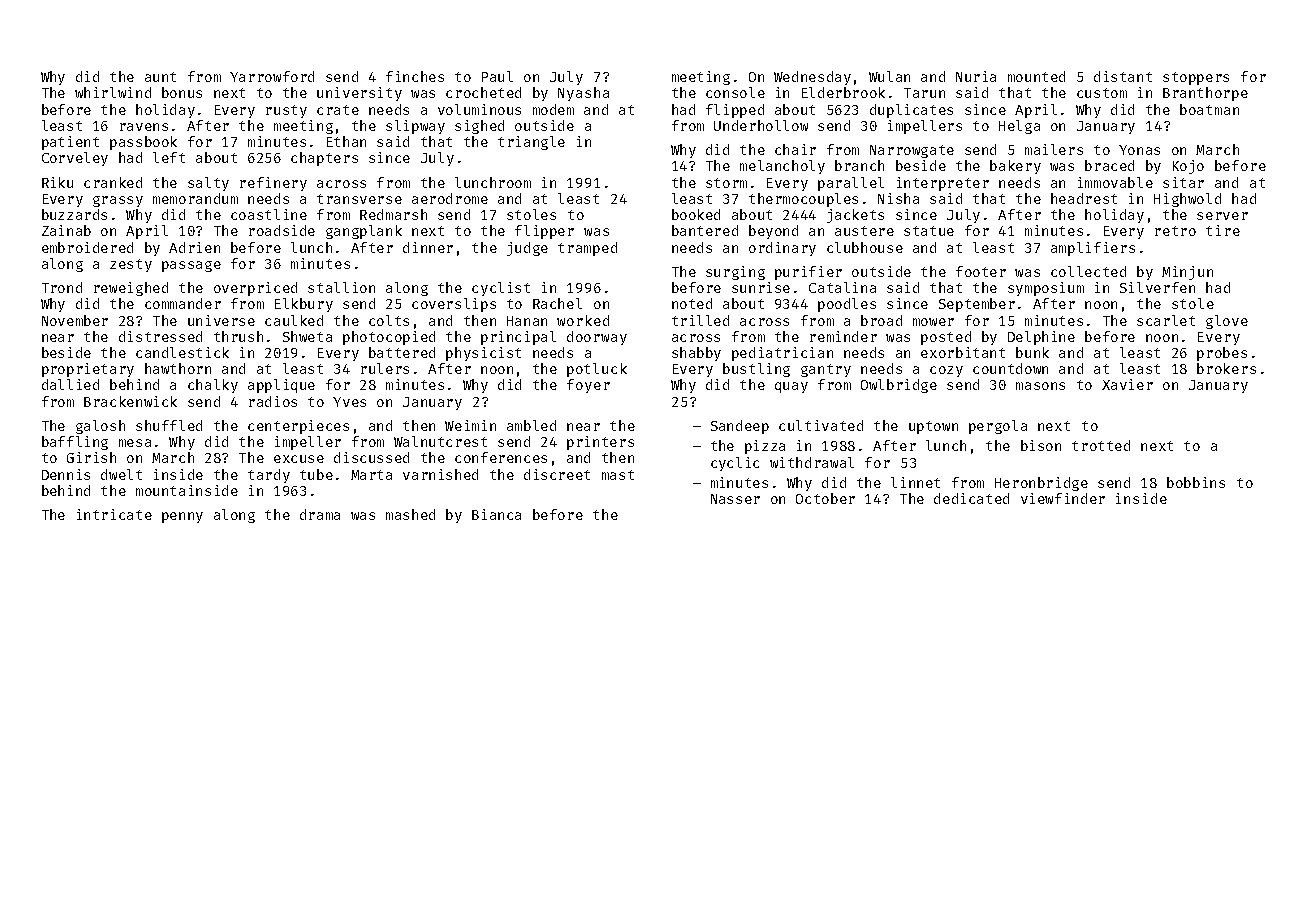  I want to click on drama, so click(320, 514).
